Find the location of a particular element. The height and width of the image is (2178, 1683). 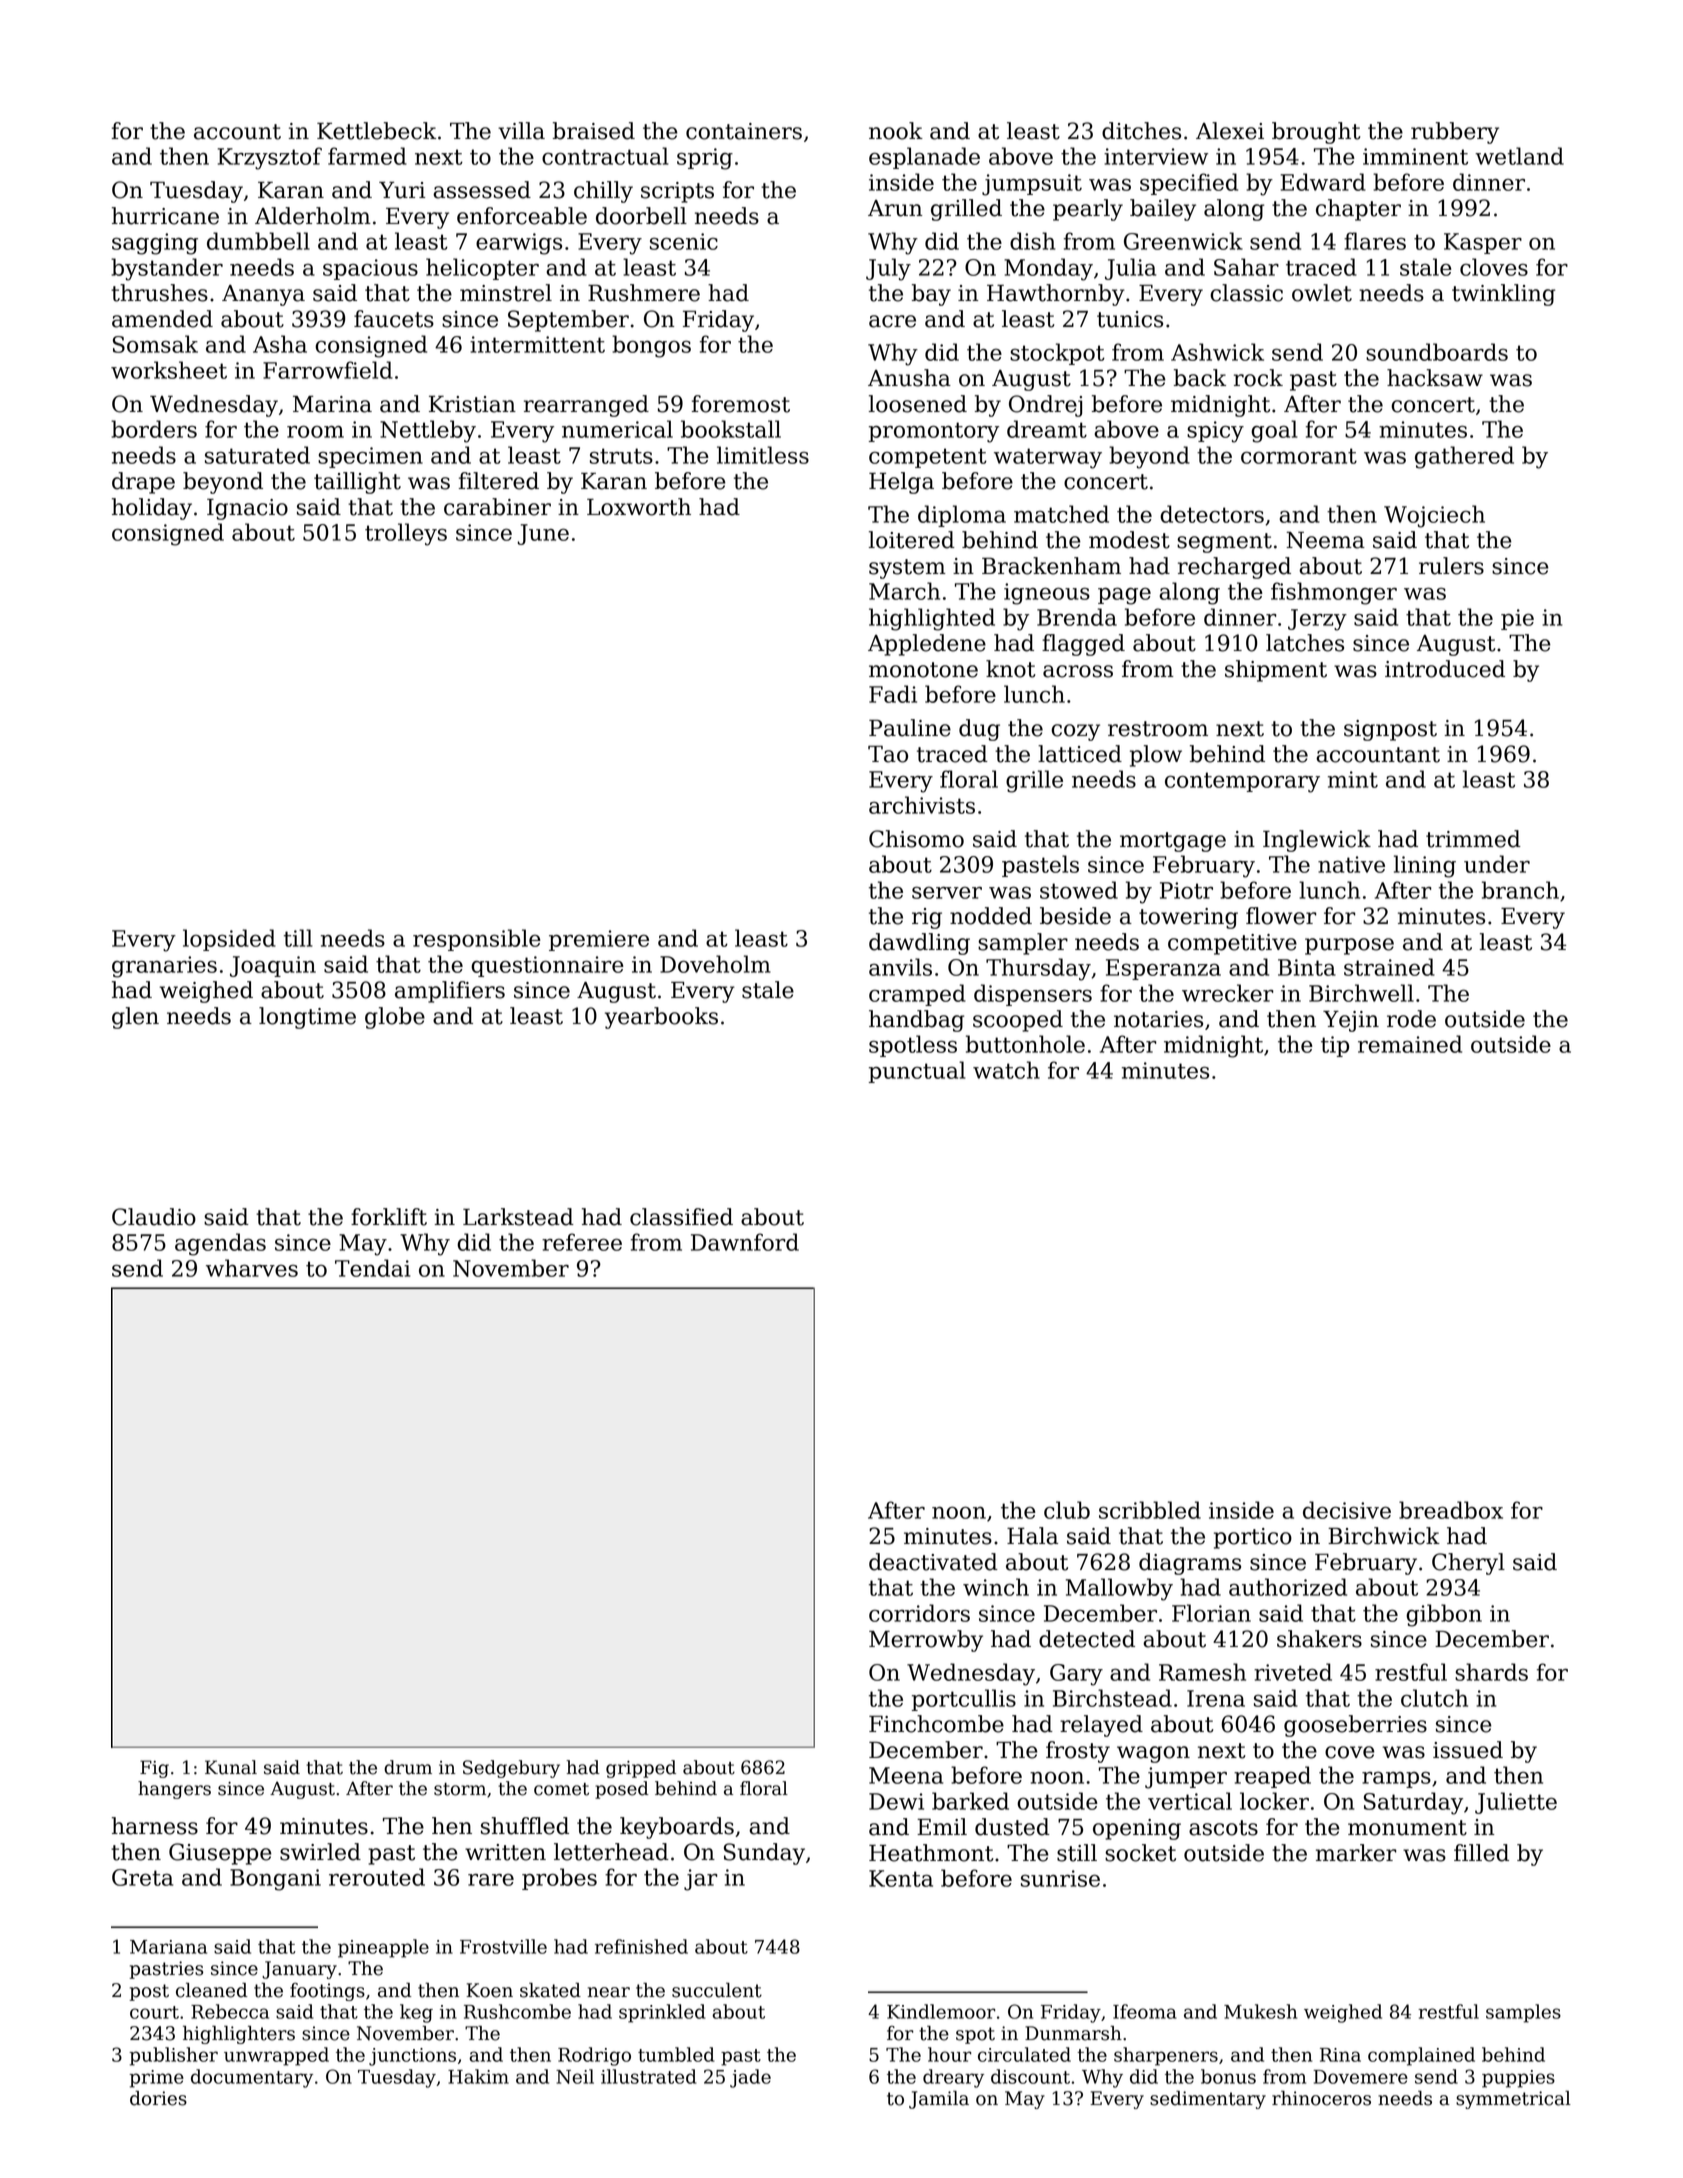

referee is located at coordinates (582, 1242).
